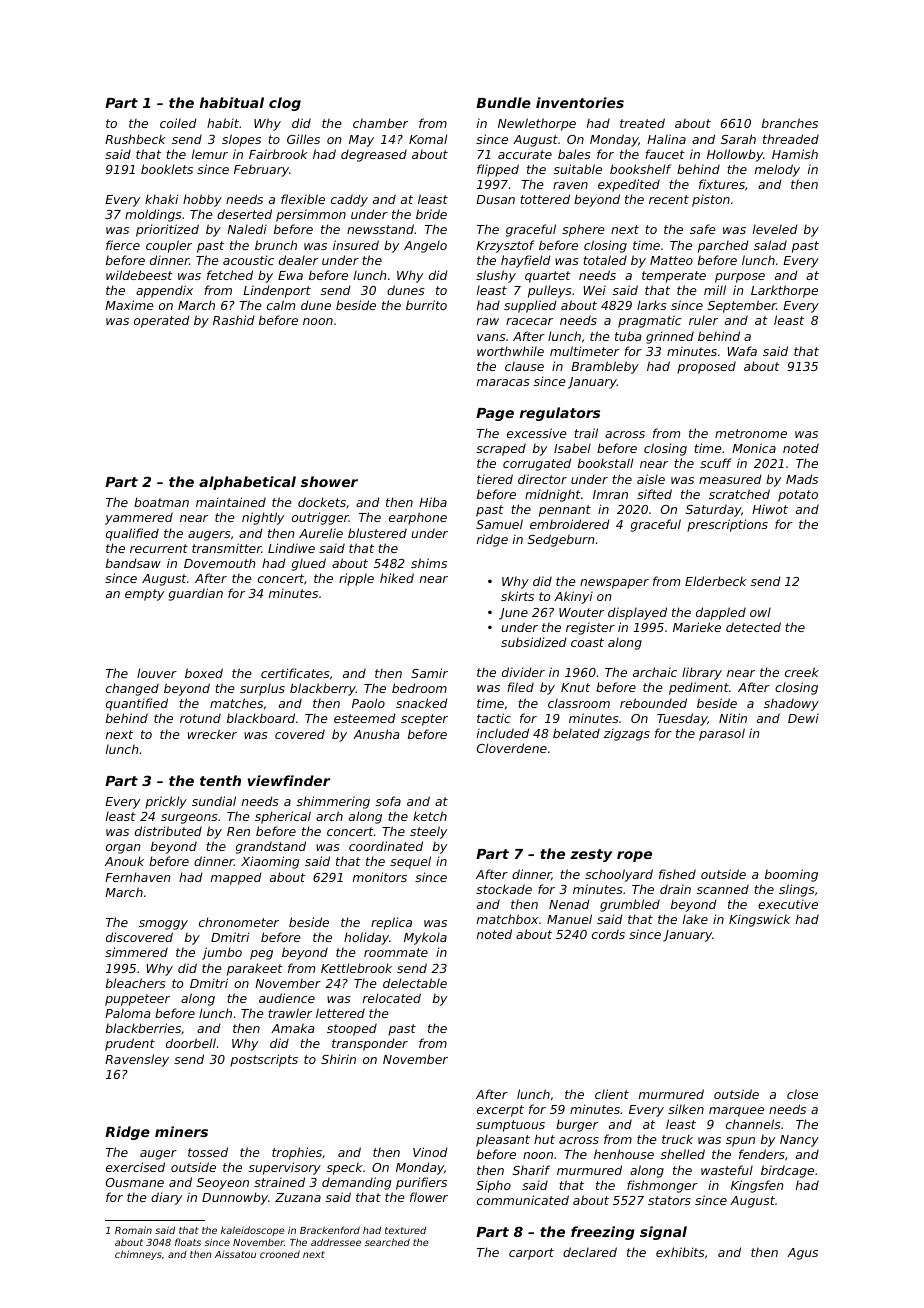  Describe the element at coordinates (802, 1094) in the screenshot. I see `close` at that location.
